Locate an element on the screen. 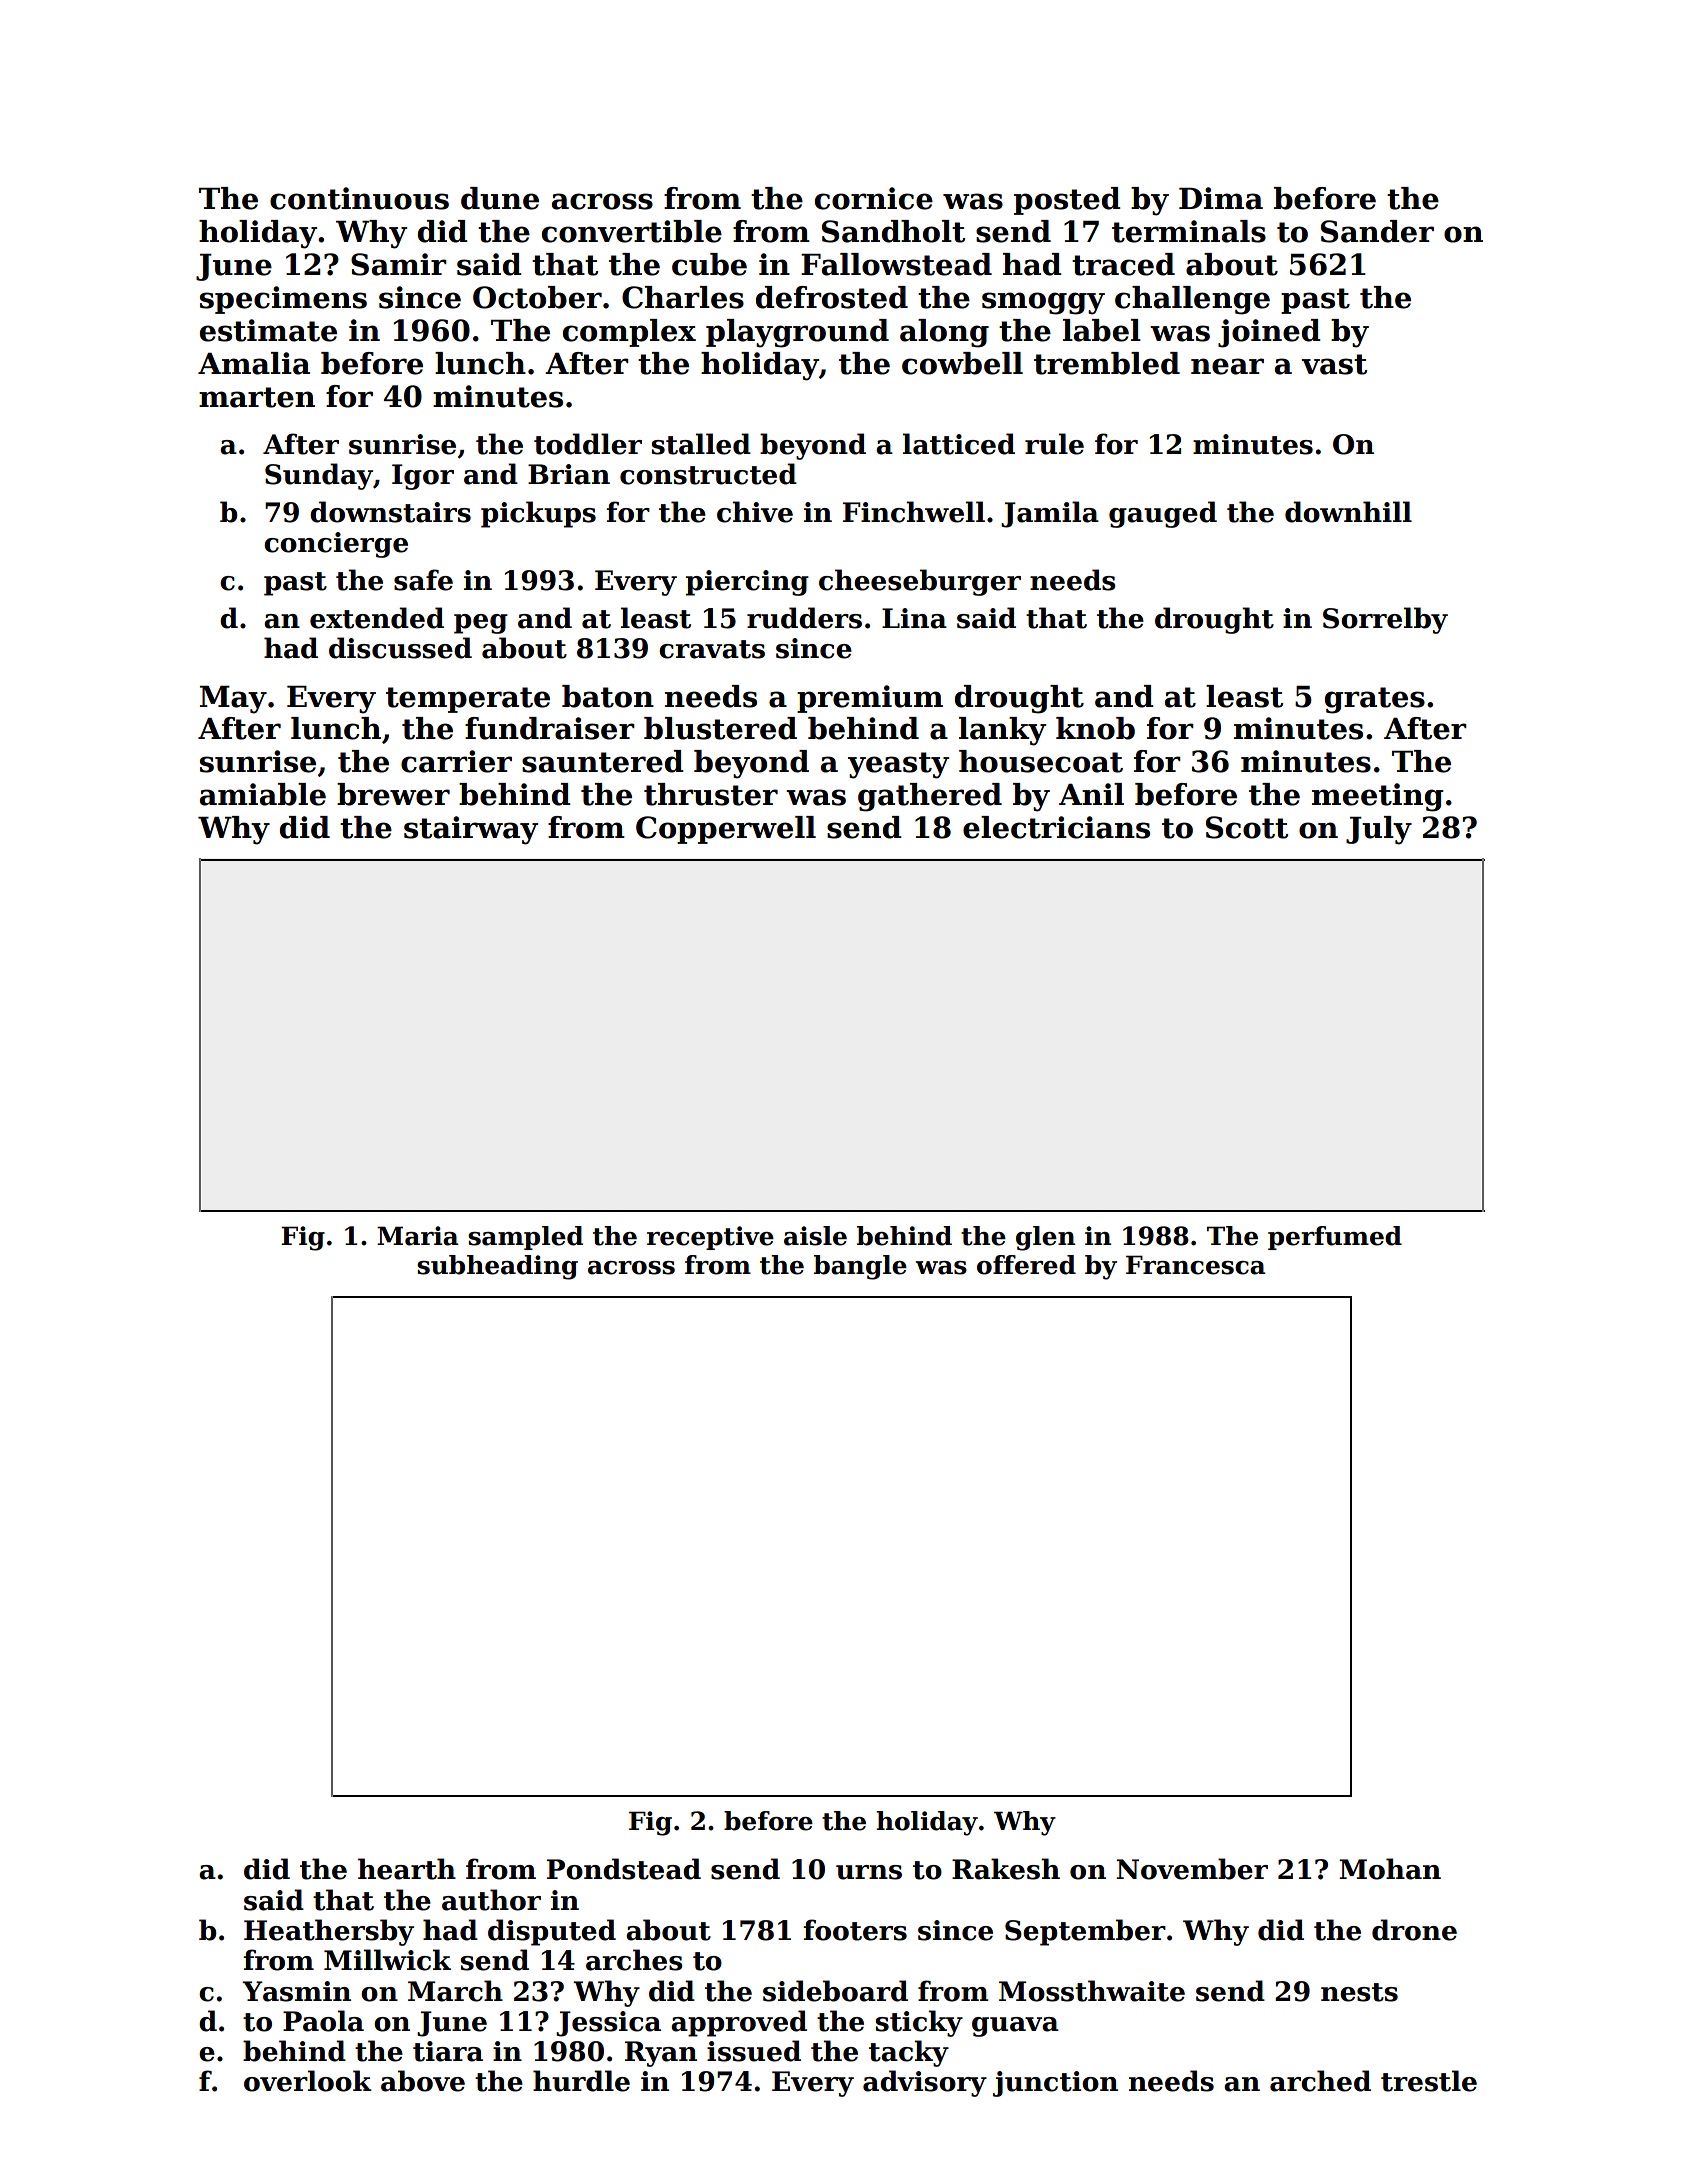 The height and width of the screenshot is (2178, 1683). playground is located at coordinates (797, 333).
